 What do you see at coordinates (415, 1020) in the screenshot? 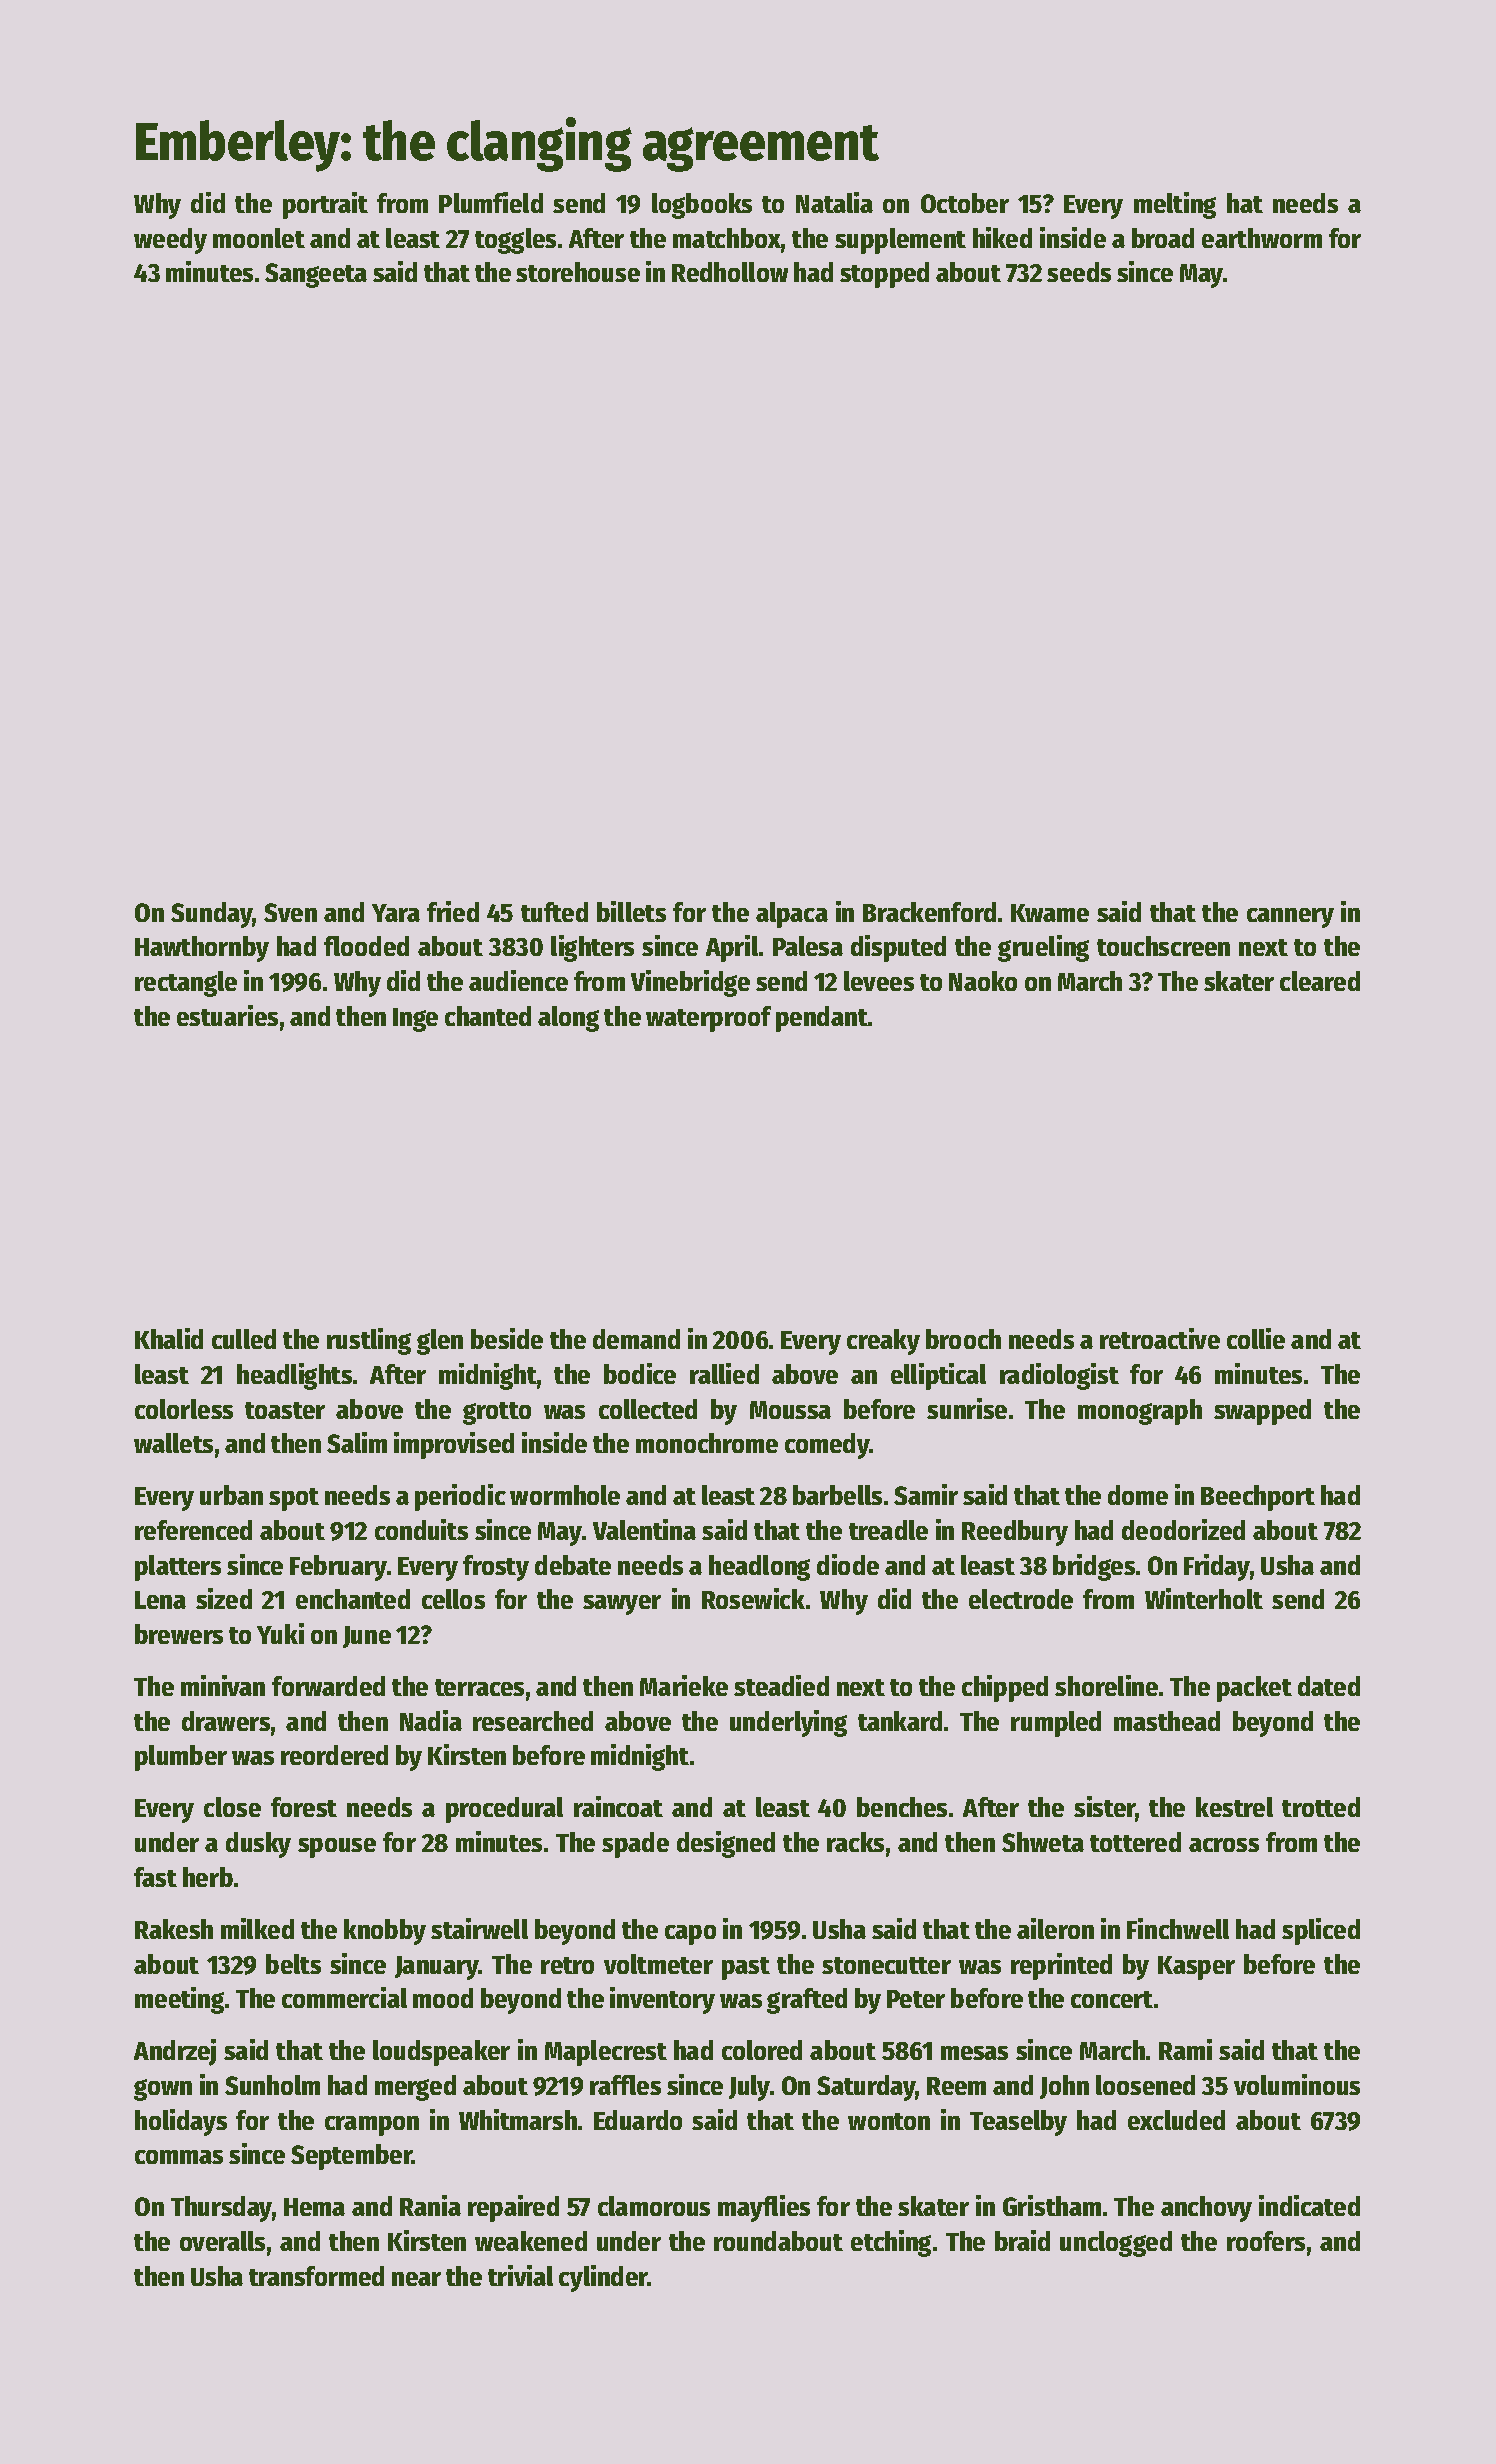
I see `Inge` at bounding box center [415, 1020].
